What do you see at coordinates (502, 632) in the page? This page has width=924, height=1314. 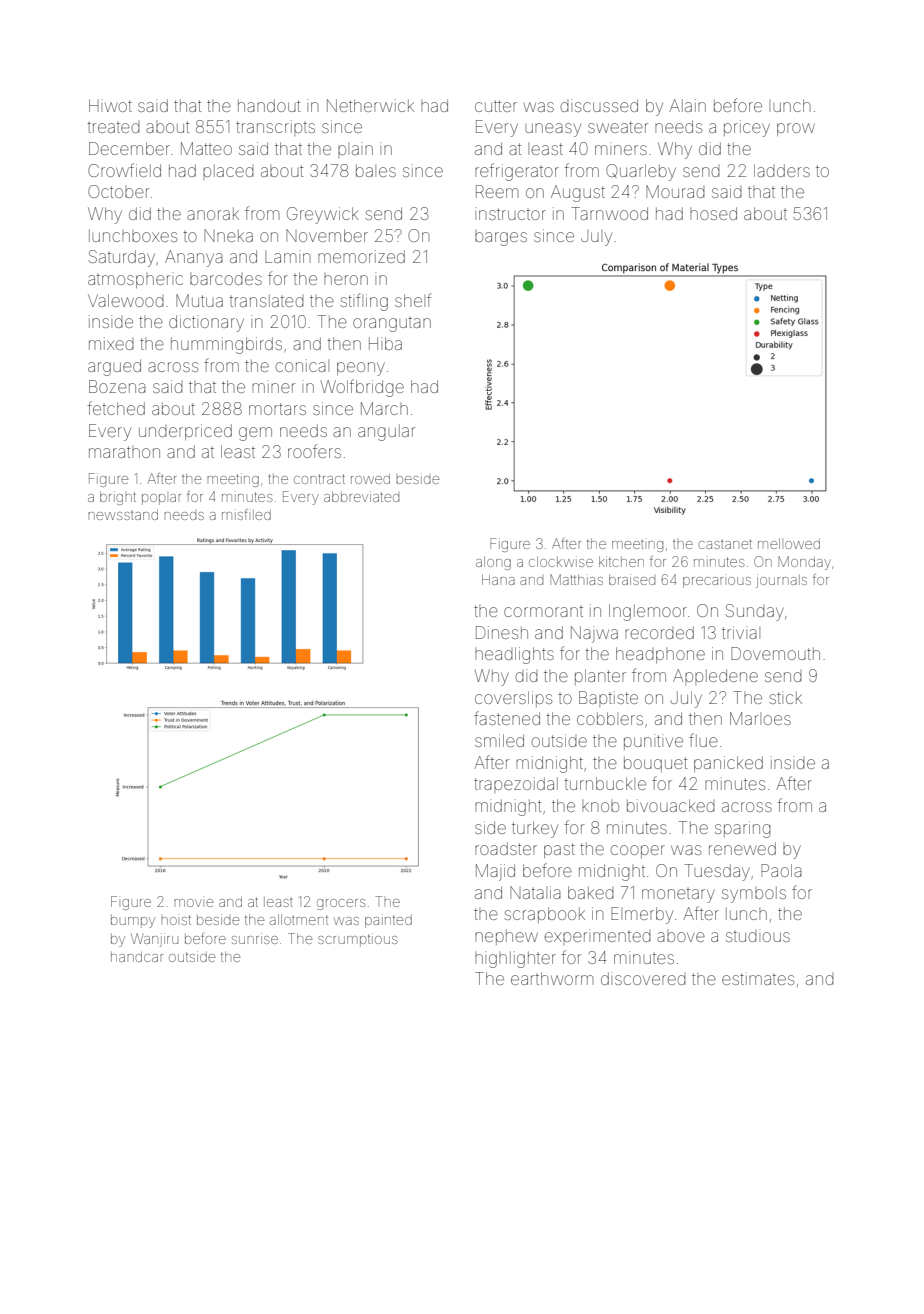 I see `Dinesh` at bounding box center [502, 632].
